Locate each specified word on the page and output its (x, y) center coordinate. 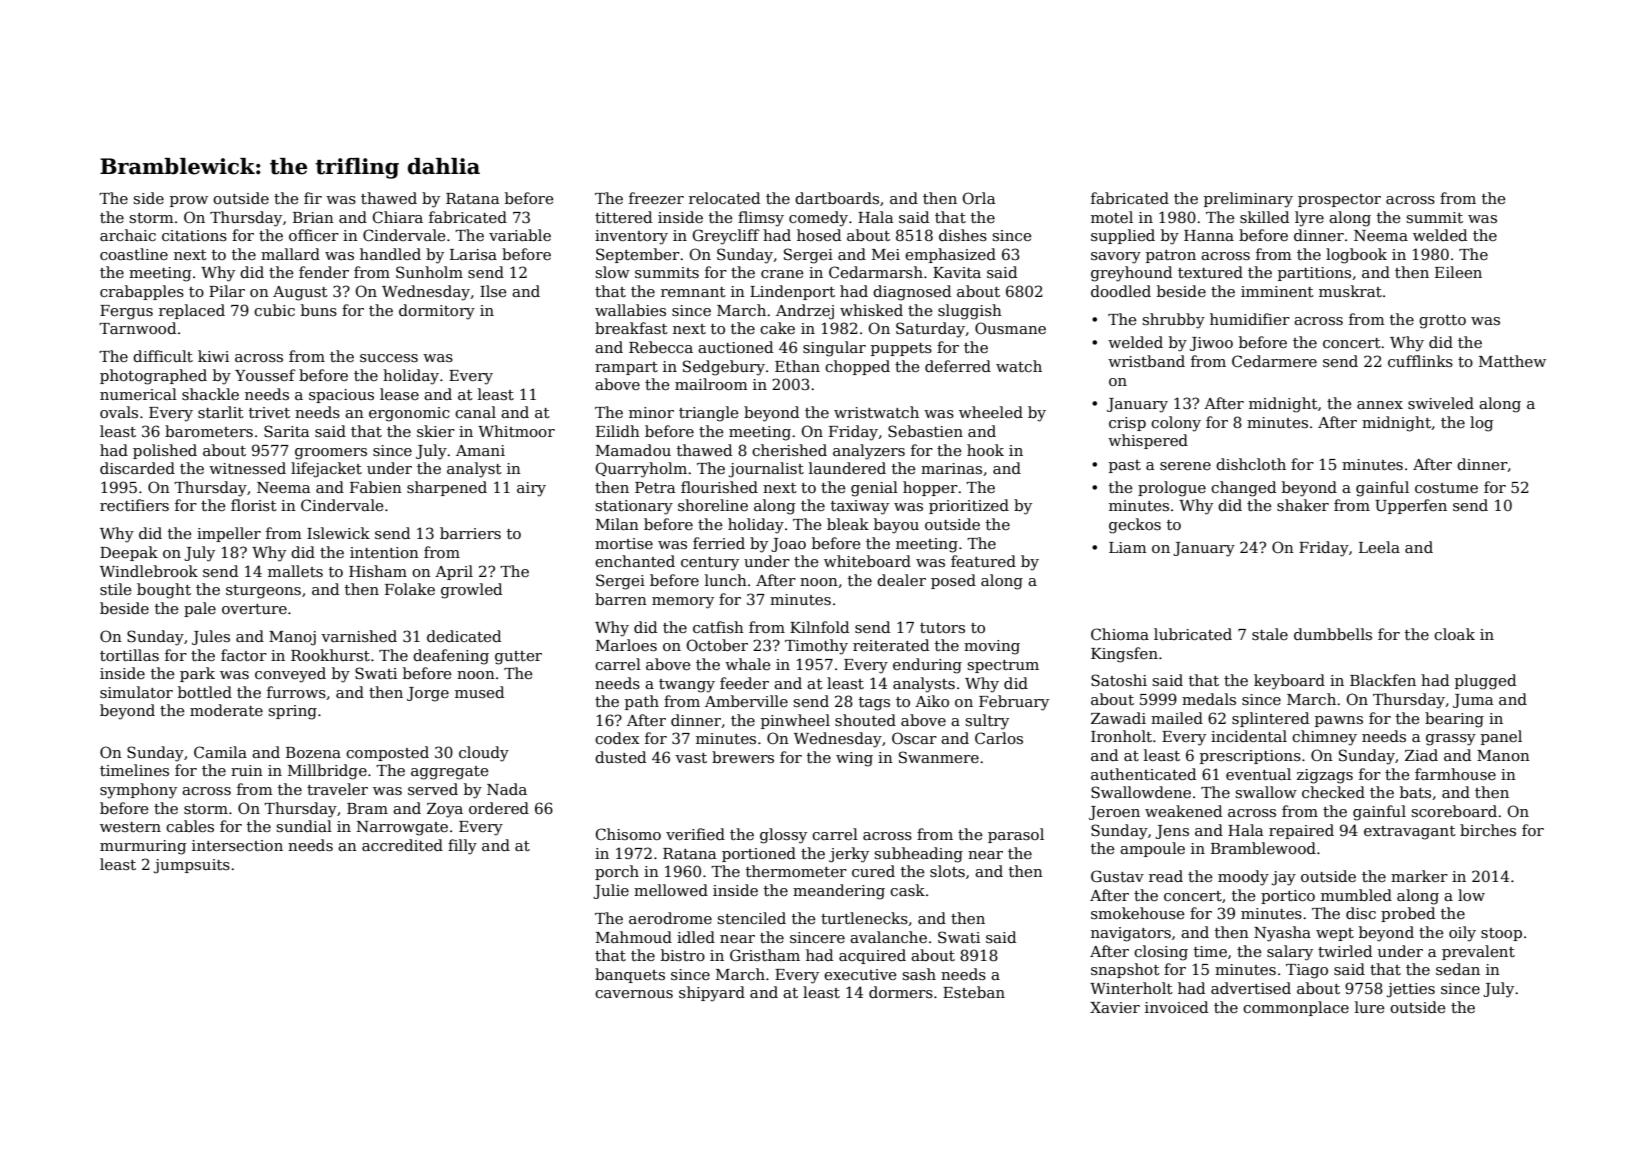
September (638, 255)
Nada (507, 789)
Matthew (1512, 361)
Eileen (1458, 272)
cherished (789, 450)
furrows (296, 692)
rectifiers (134, 505)
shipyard (712, 994)
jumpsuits (192, 866)
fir (313, 198)
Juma (1473, 701)
